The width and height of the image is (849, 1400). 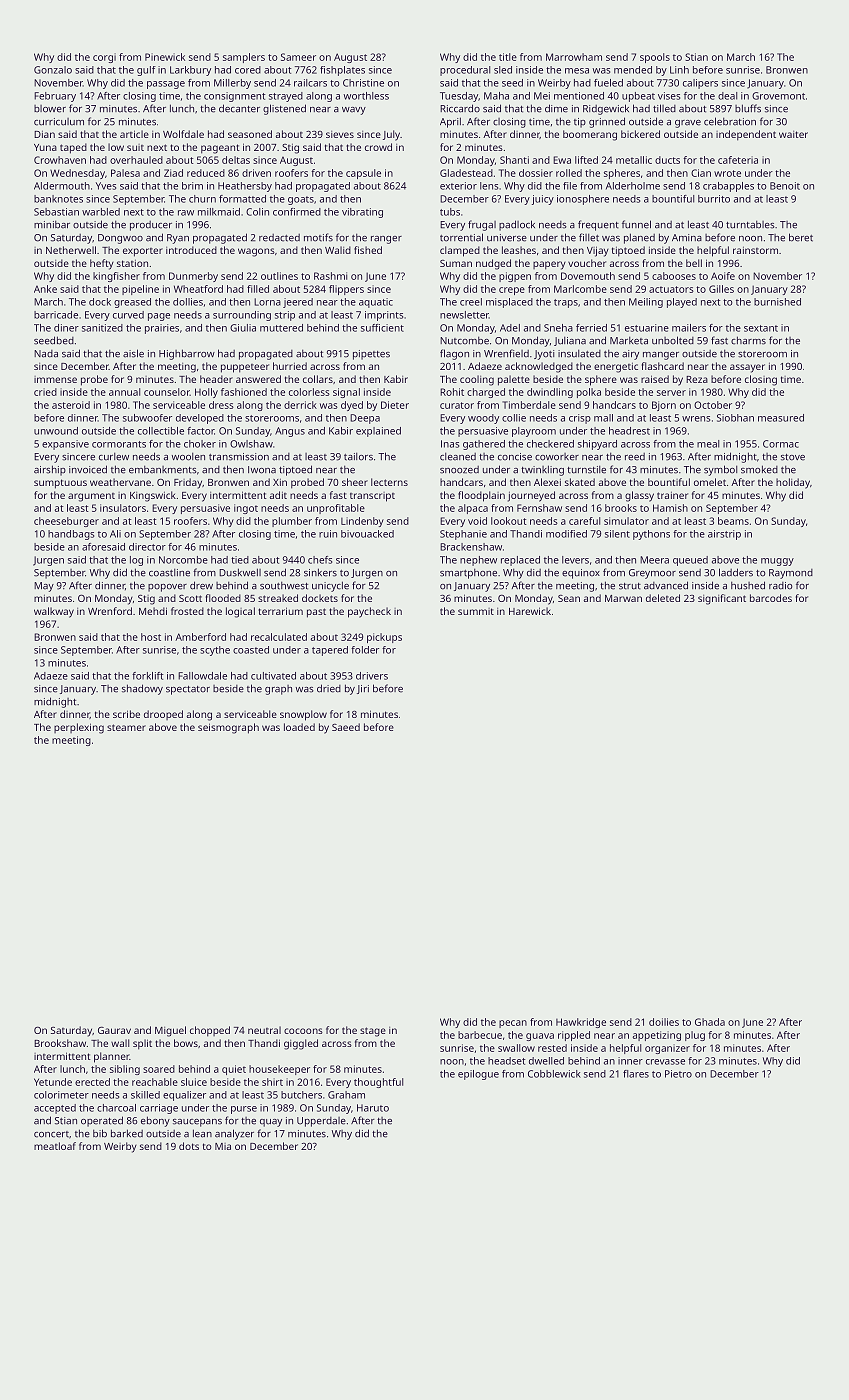 What do you see at coordinates (346, 727) in the image?
I see `Saeed` at bounding box center [346, 727].
